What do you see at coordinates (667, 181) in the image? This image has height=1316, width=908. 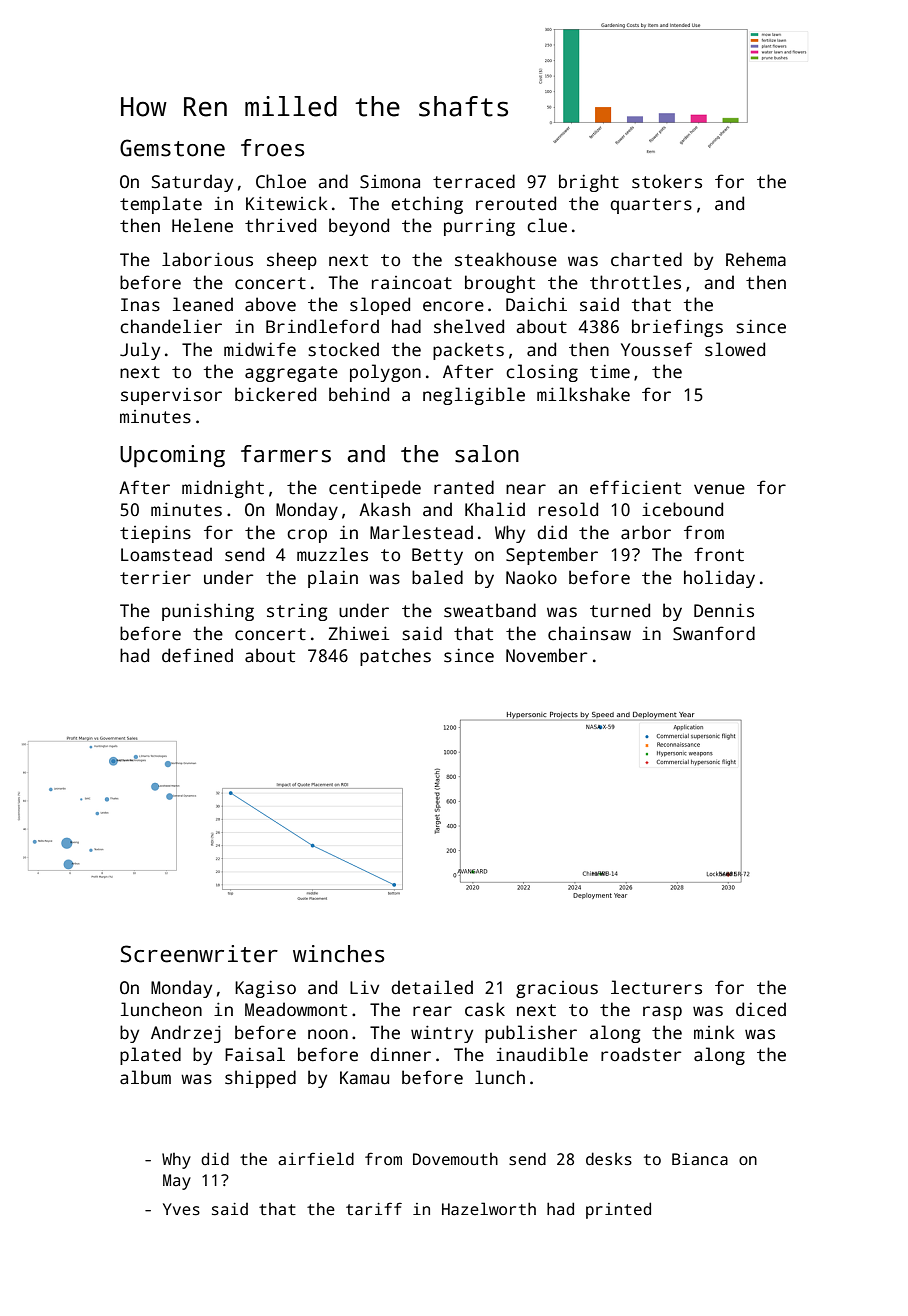 I see `stokers` at bounding box center [667, 181].
